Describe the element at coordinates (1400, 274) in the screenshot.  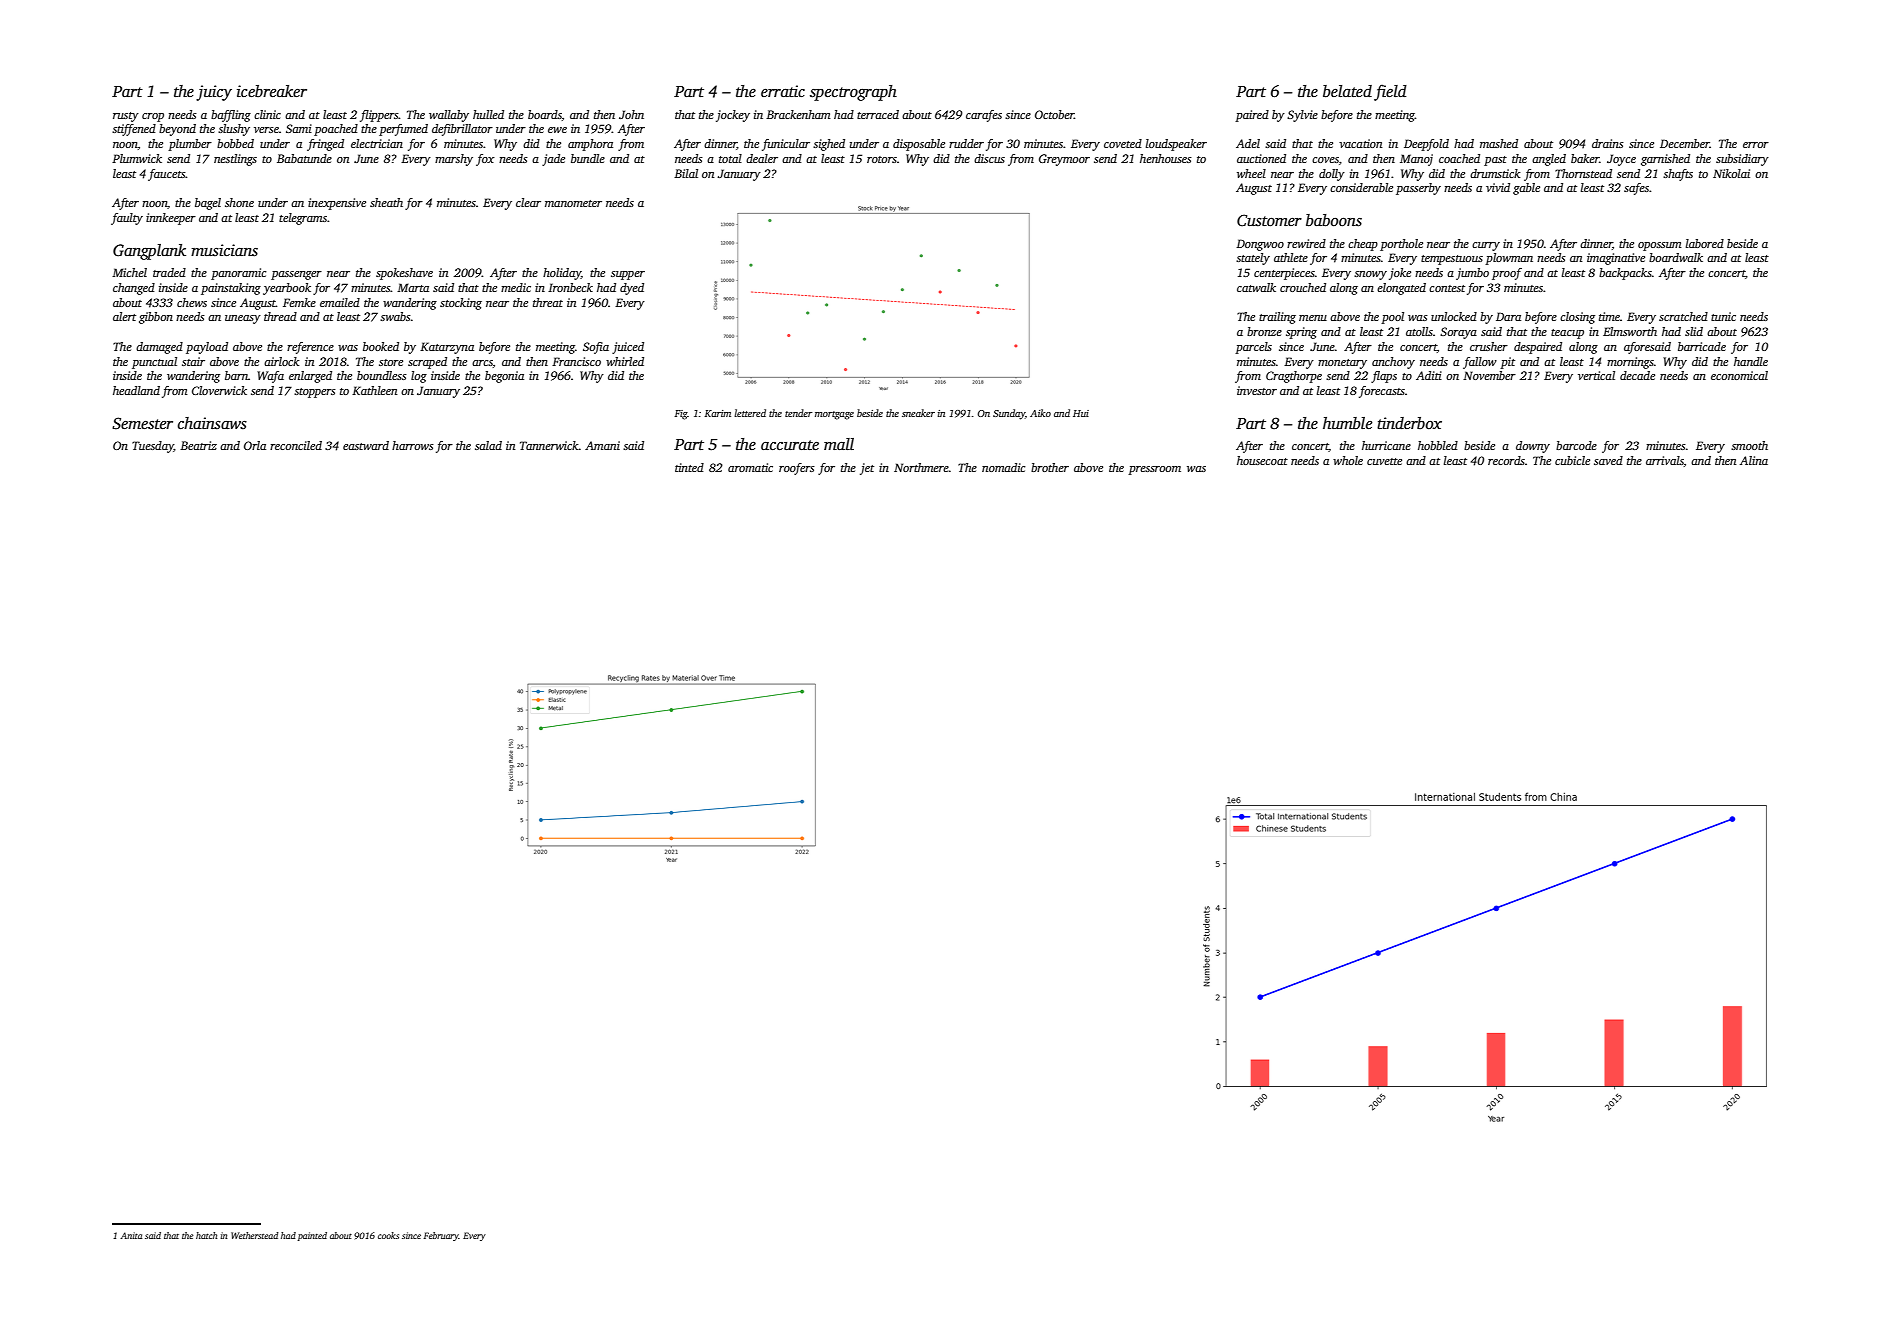
I see `joke` at that location.
